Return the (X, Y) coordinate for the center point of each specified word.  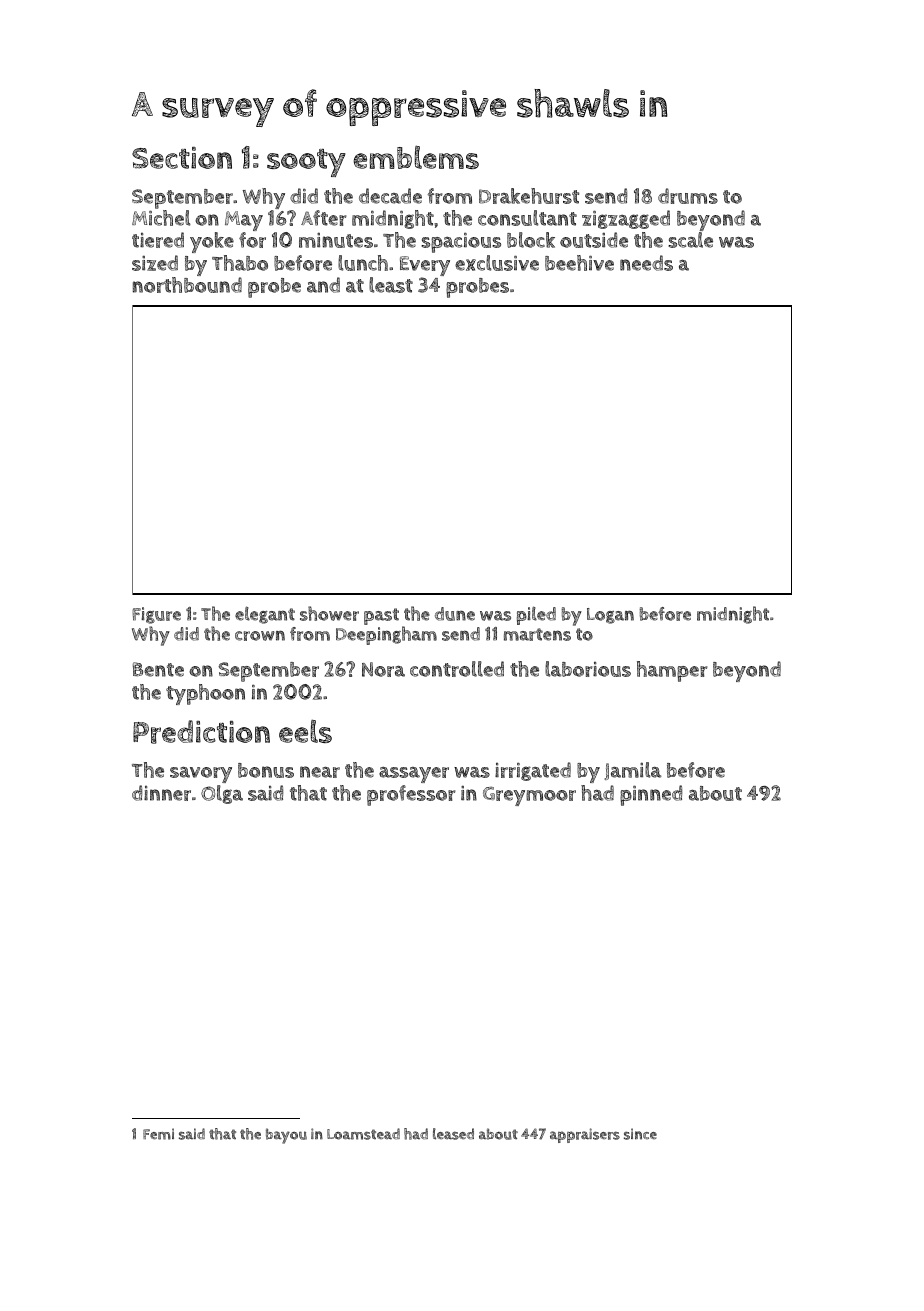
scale (690, 240)
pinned (651, 795)
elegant (265, 615)
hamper (672, 671)
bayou (286, 1136)
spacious (461, 243)
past (381, 616)
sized (155, 263)
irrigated (533, 771)
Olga (222, 794)
